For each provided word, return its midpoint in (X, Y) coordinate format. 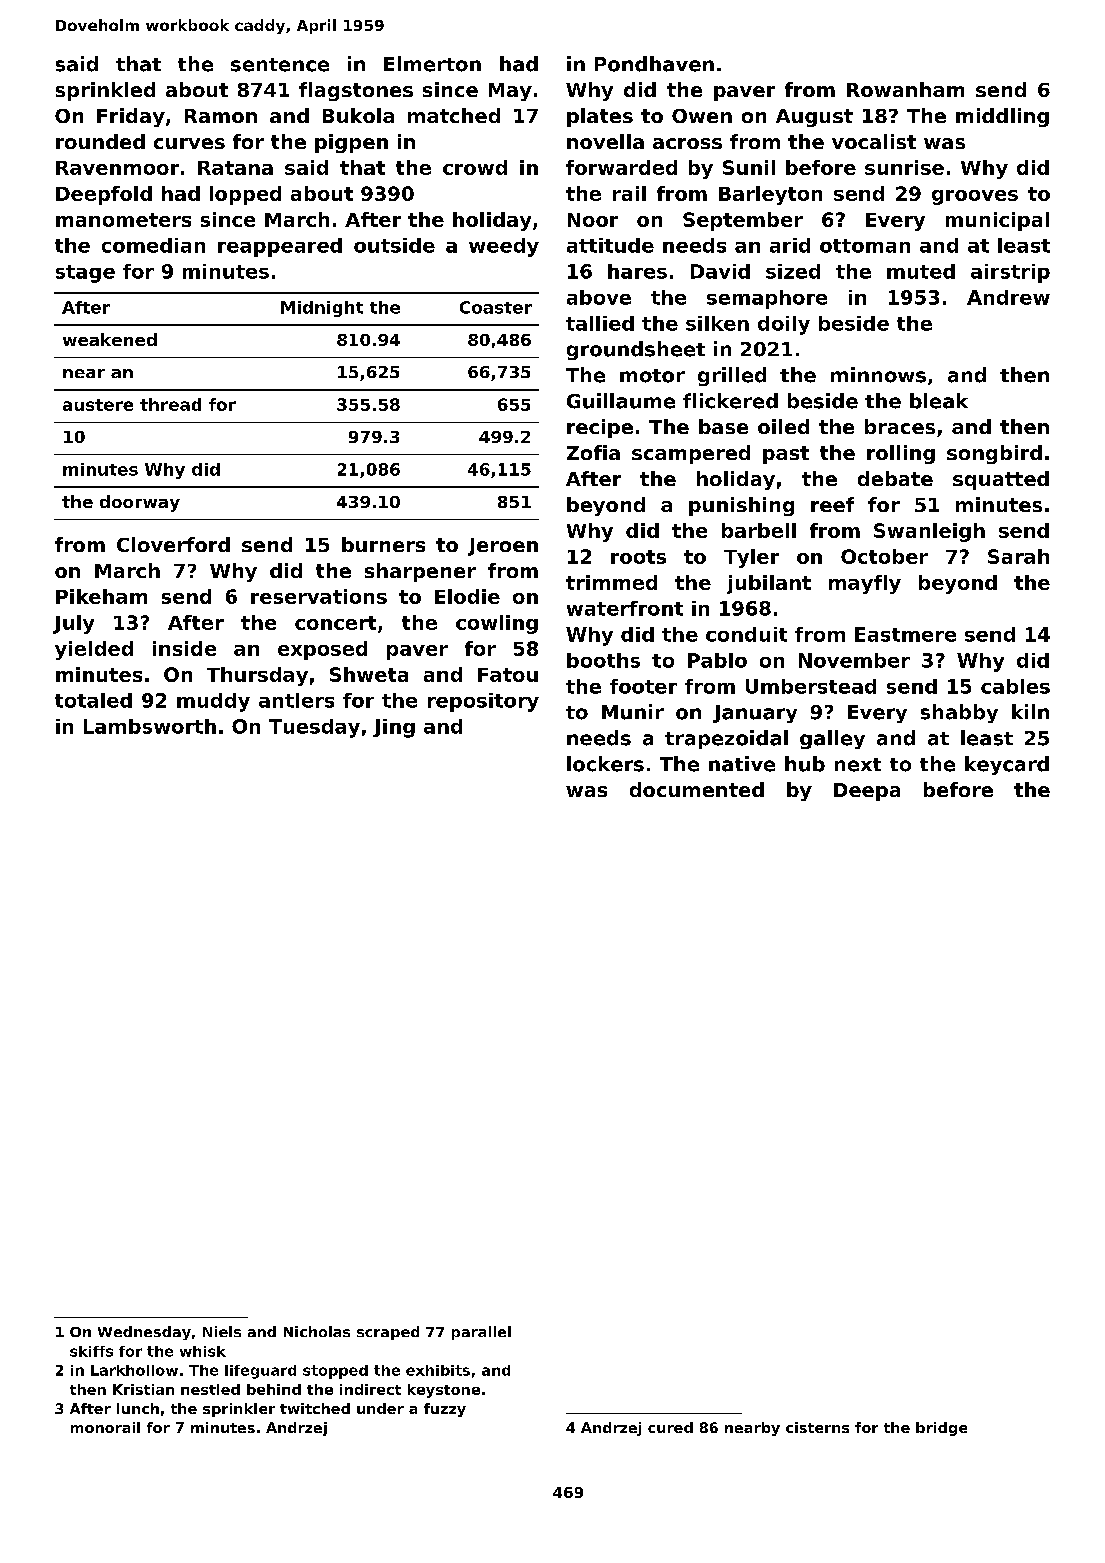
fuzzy (445, 1410)
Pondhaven (654, 64)
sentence (280, 65)
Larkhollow (134, 1370)
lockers (605, 764)
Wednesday (144, 1333)
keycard (1007, 765)
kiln (1030, 711)
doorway (140, 503)
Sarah (1018, 556)
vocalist (874, 141)
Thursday (257, 676)
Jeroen (503, 547)
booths (603, 660)
